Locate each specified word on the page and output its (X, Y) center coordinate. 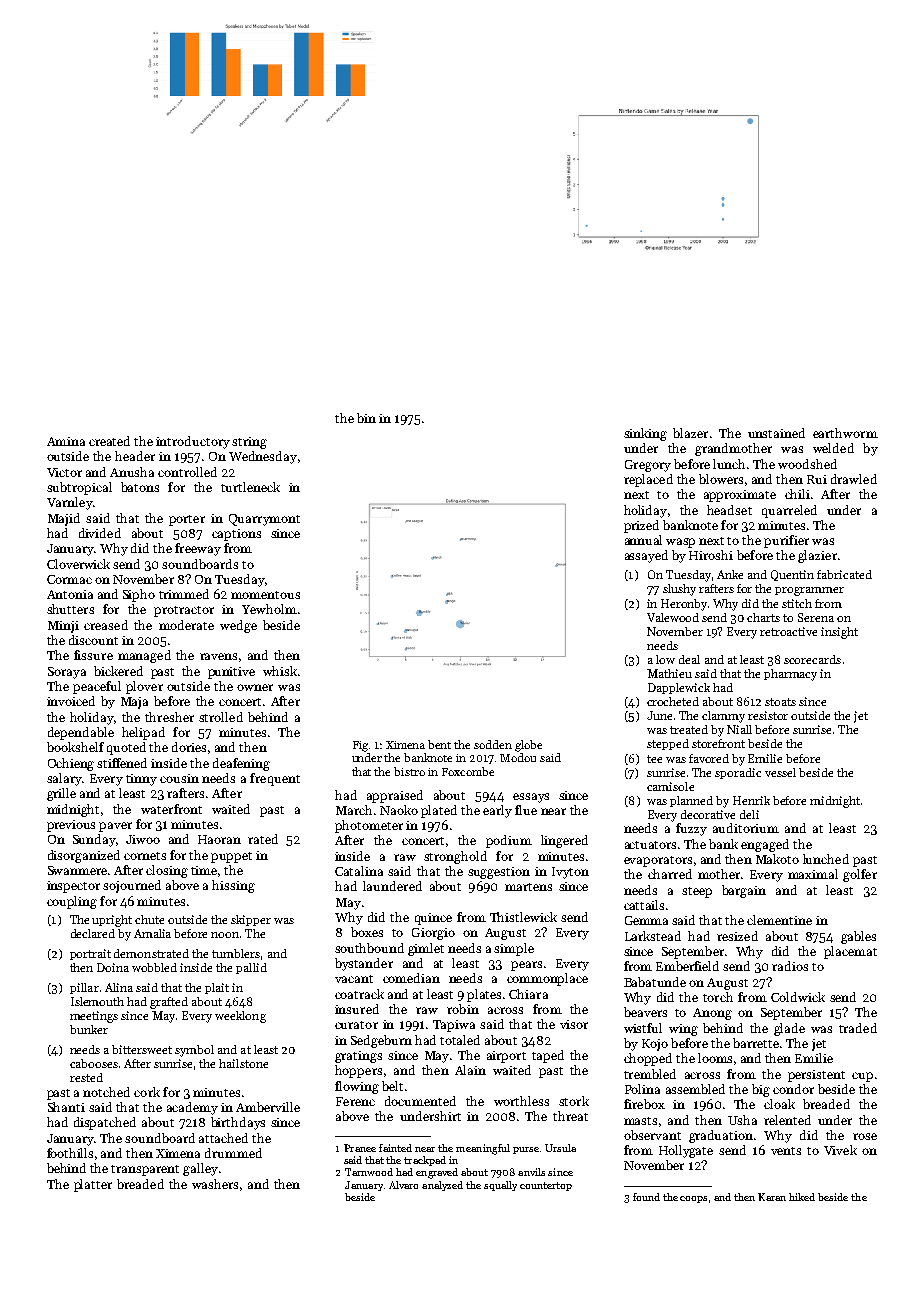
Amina (66, 441)
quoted (126, 748)
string (249, 443)
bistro (409, 771)
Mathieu (669, 673)
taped (548, 1056)
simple (514, 949)
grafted (169, 1003)
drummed (233, 1153)
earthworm (845, 433)
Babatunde (655, 982)
